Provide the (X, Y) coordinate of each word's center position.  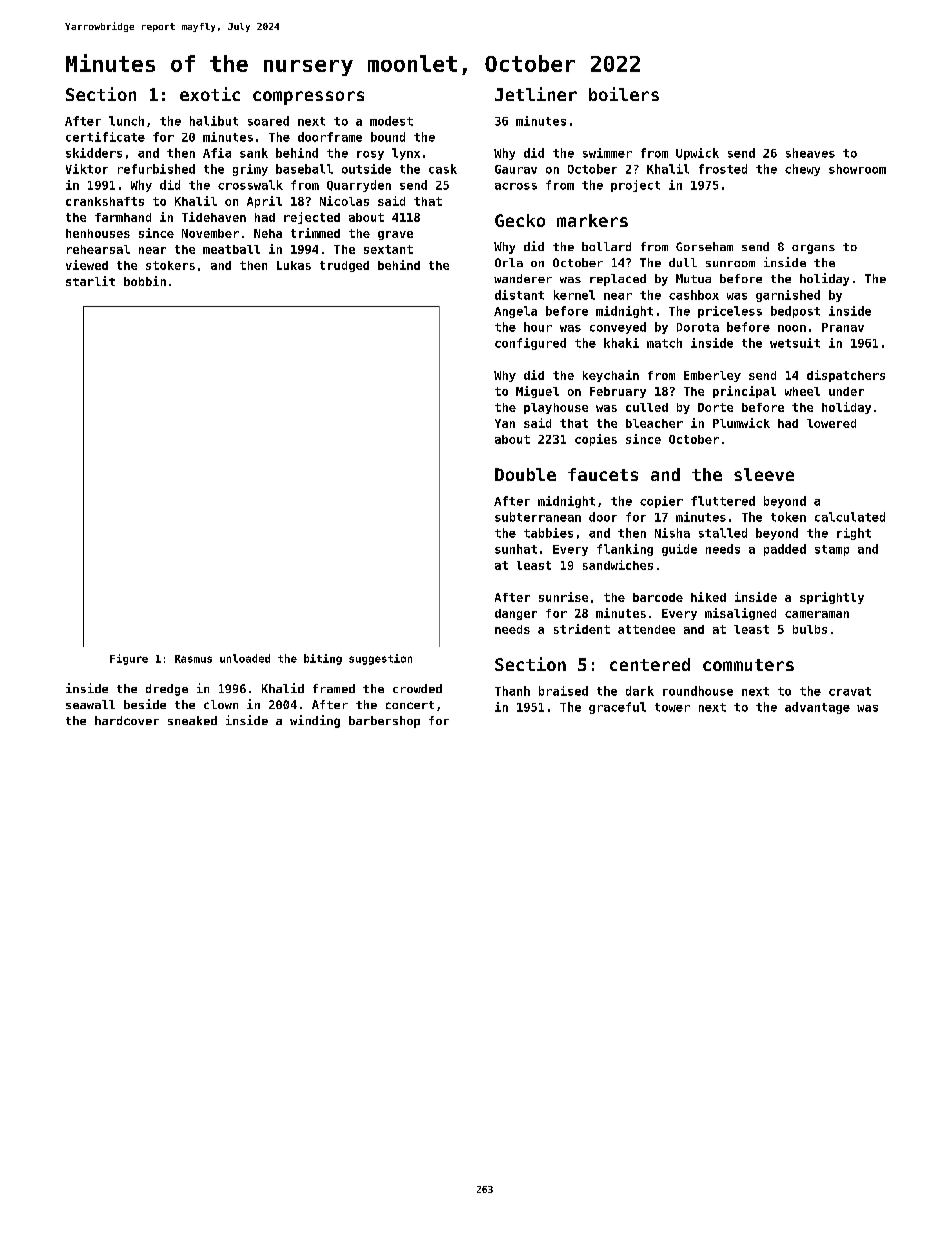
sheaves (810, 153)
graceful (617, 708)
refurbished (156, 169)
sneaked (192, 720)
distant (519, 295)
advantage (817, 708)
